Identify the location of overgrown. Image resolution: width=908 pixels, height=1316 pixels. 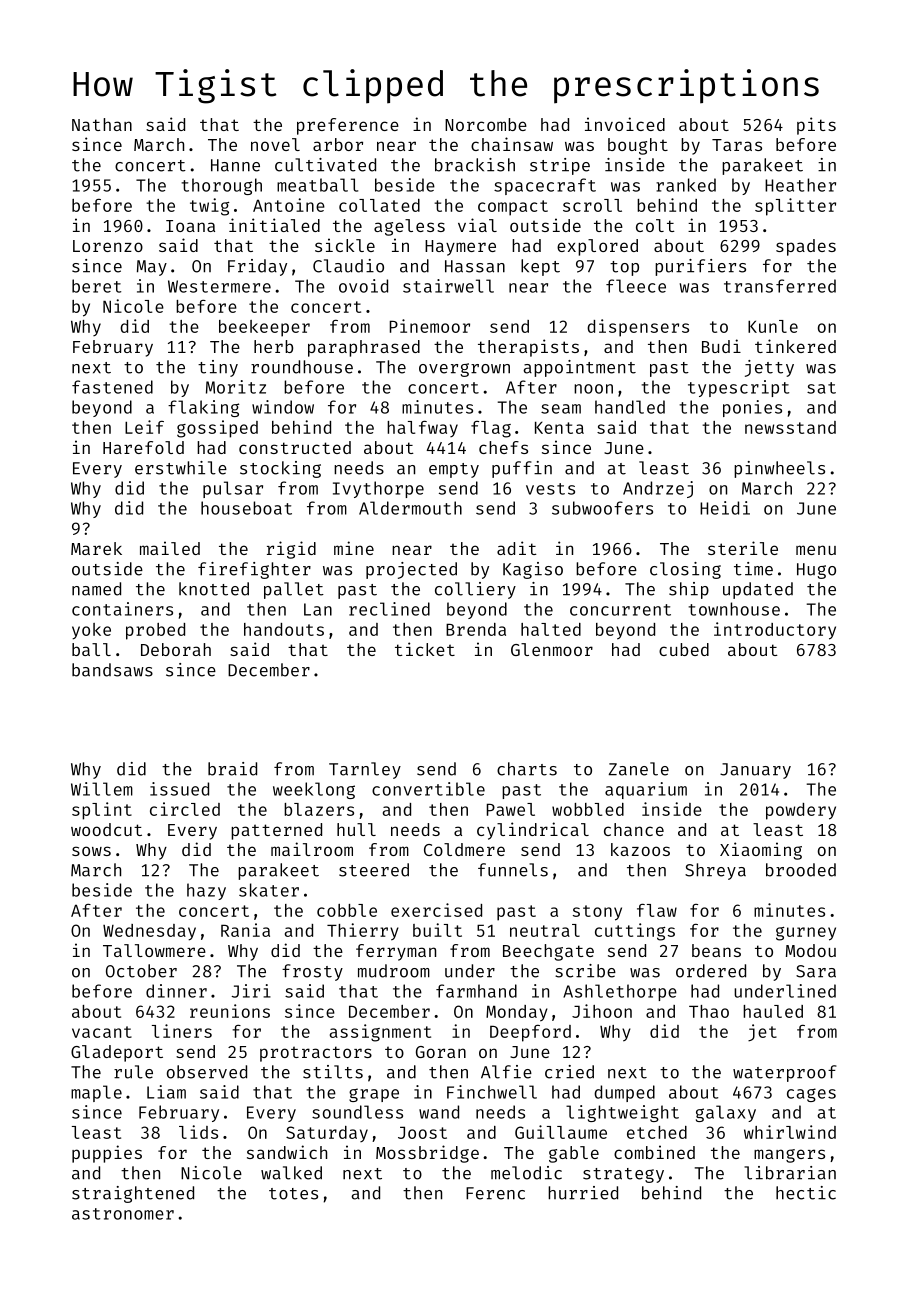
(464, 370).
